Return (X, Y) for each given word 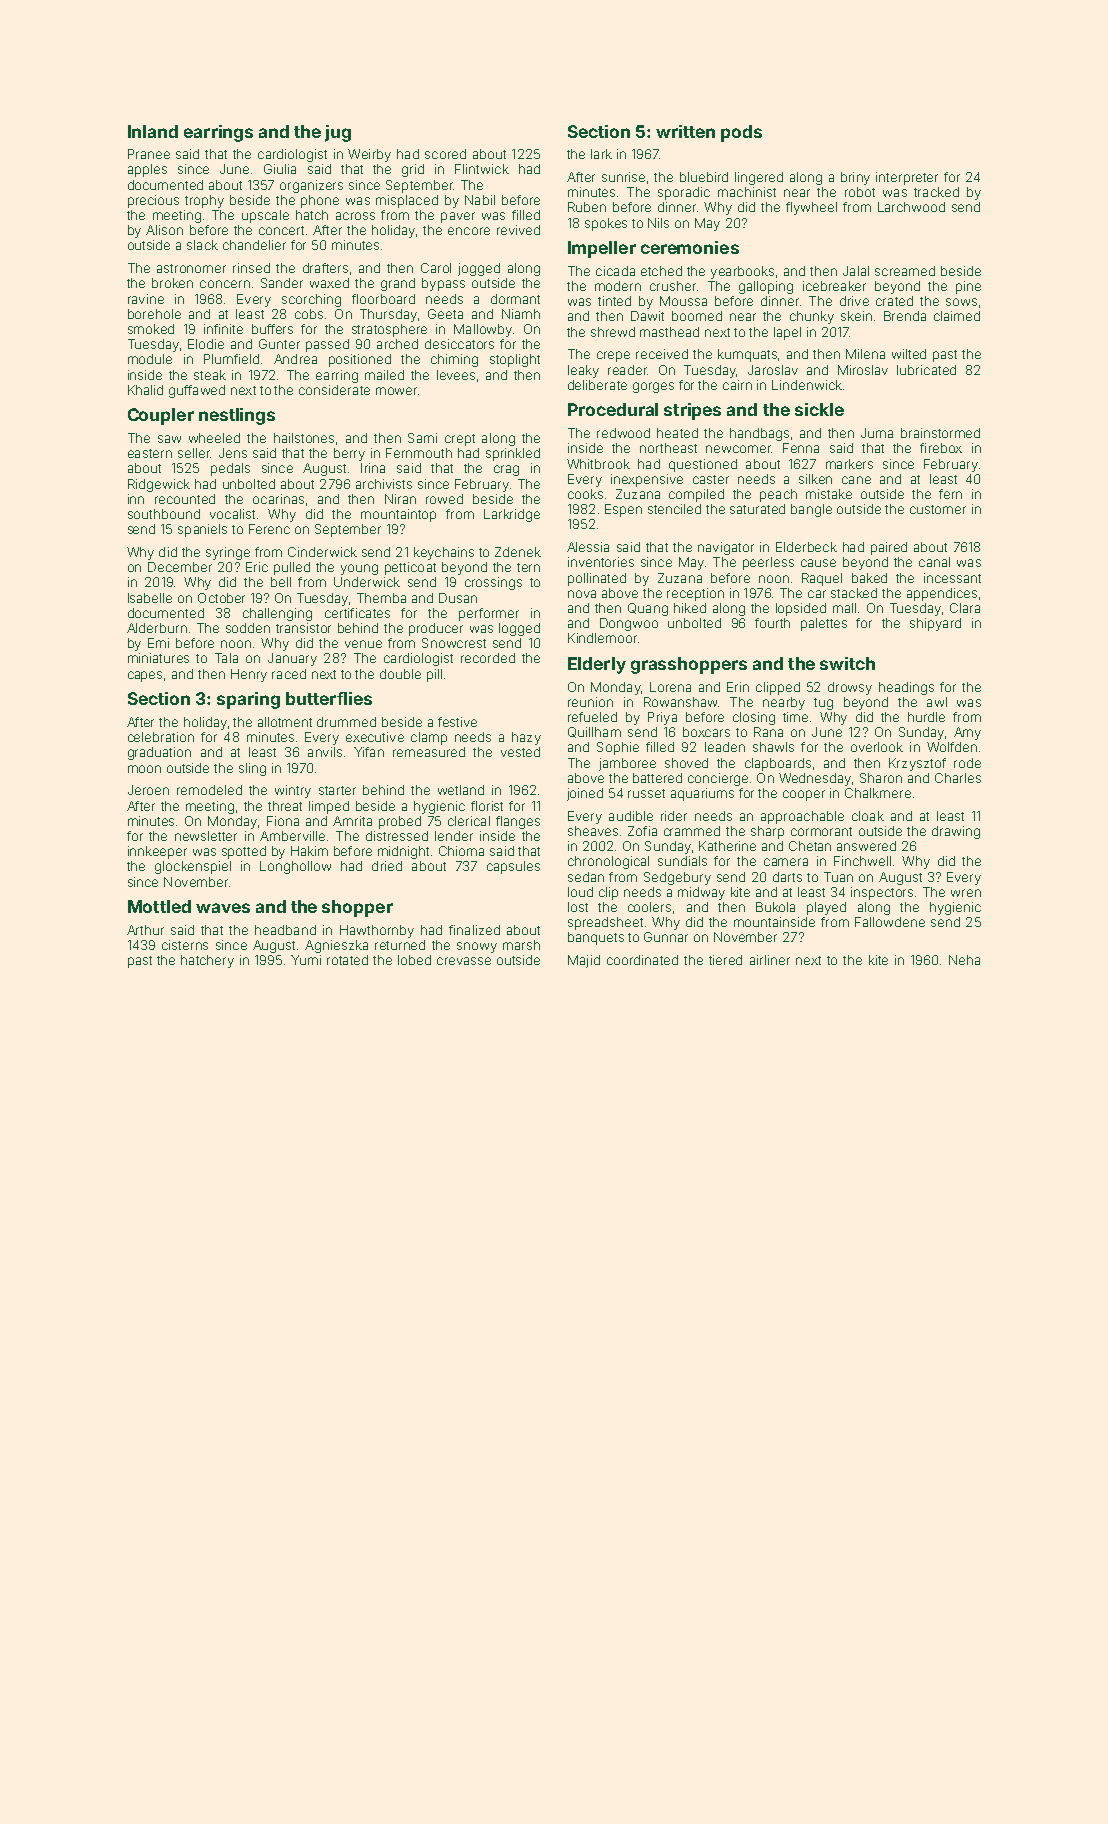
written (685, 131)
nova (582, 594)
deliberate (597, 385)
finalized (474, 930)
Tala (226, 658)
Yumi (306, 960)
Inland (153, 131)
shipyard (935, 624)
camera (786, 862)
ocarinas (278, 499)
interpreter (907, 178)
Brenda (905, 316)
